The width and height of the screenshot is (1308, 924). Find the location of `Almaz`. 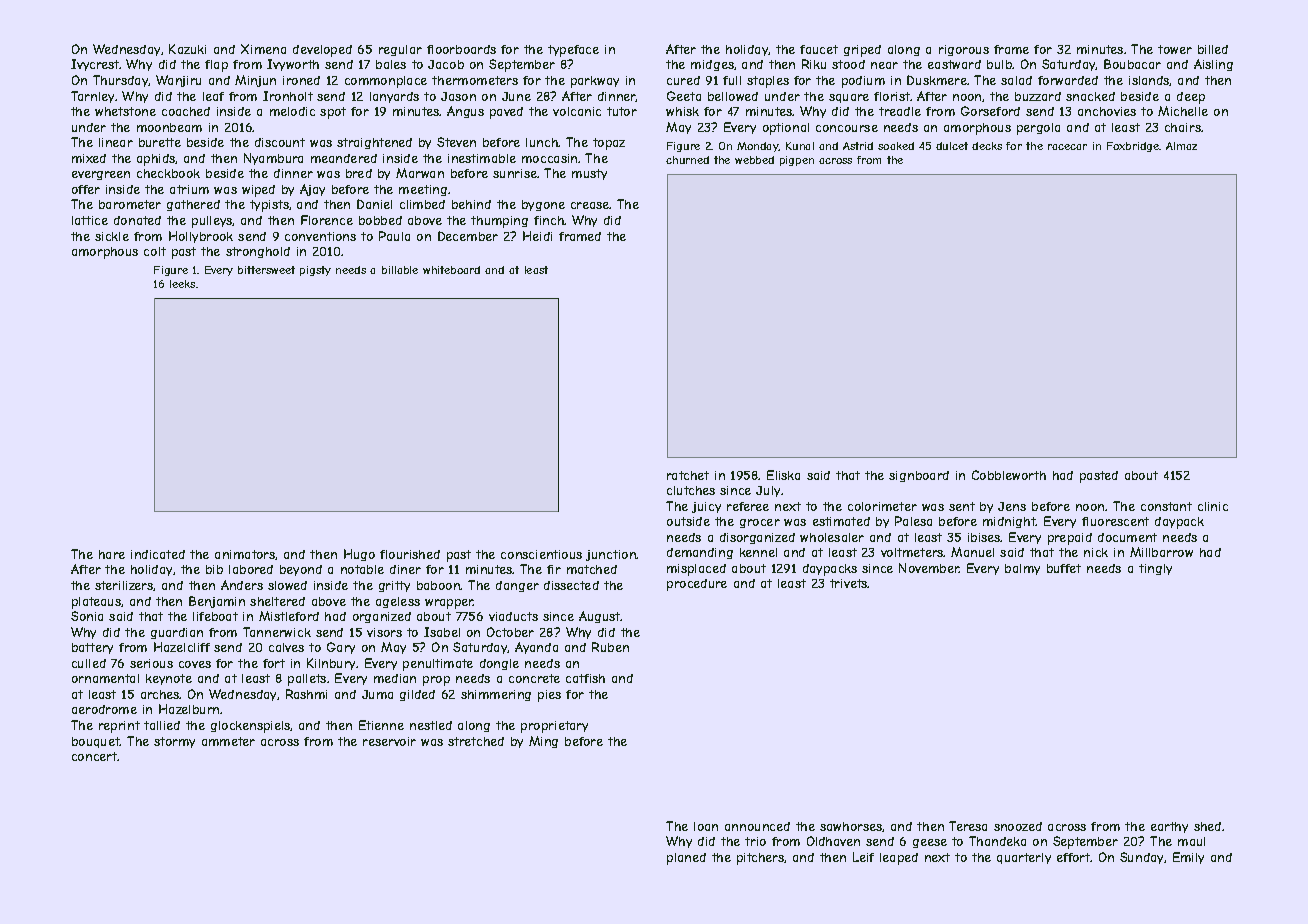

Almaz is located at coordinates (1181, 146).
